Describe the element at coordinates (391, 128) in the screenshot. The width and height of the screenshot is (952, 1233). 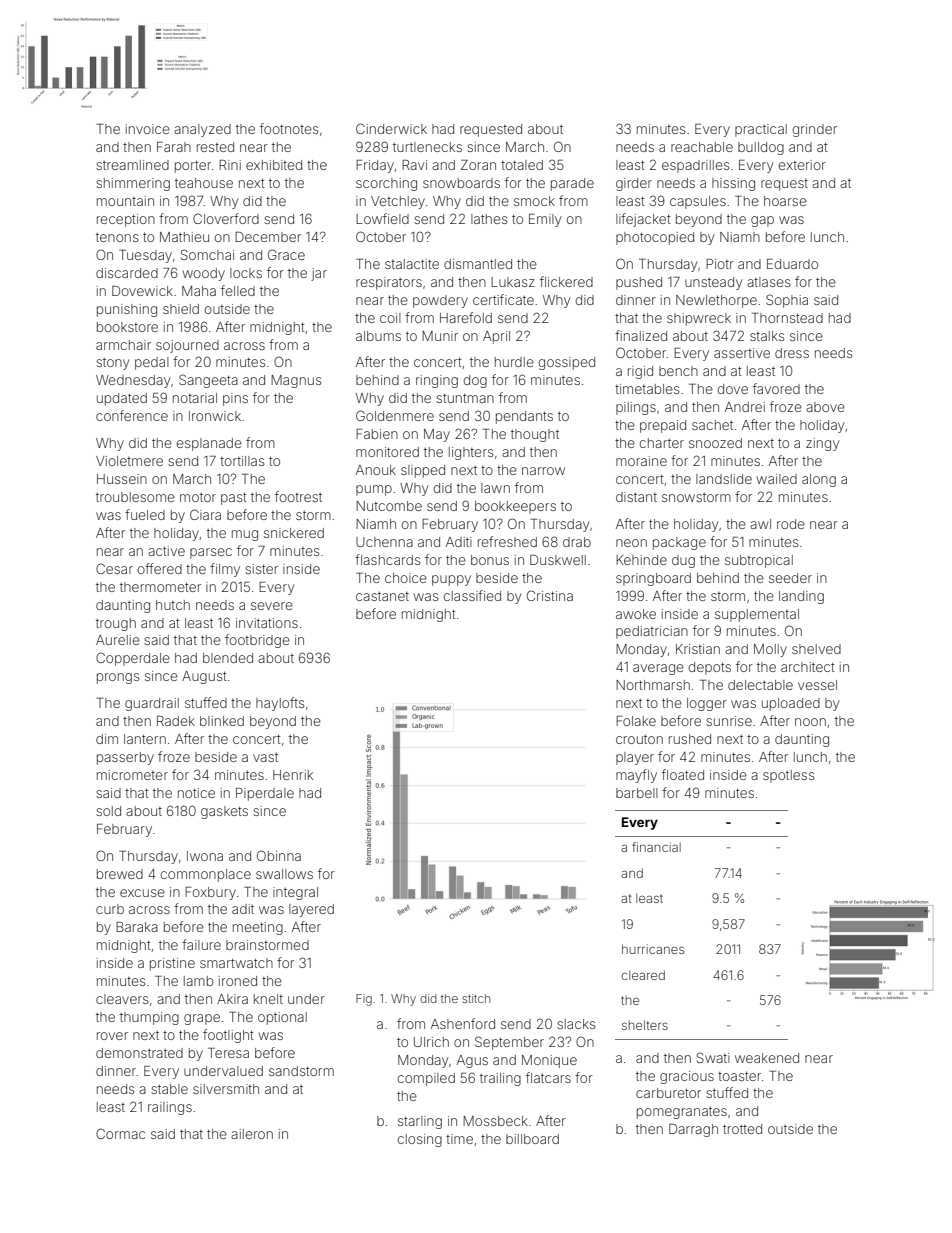
I see `Cinderwick` at that location.
